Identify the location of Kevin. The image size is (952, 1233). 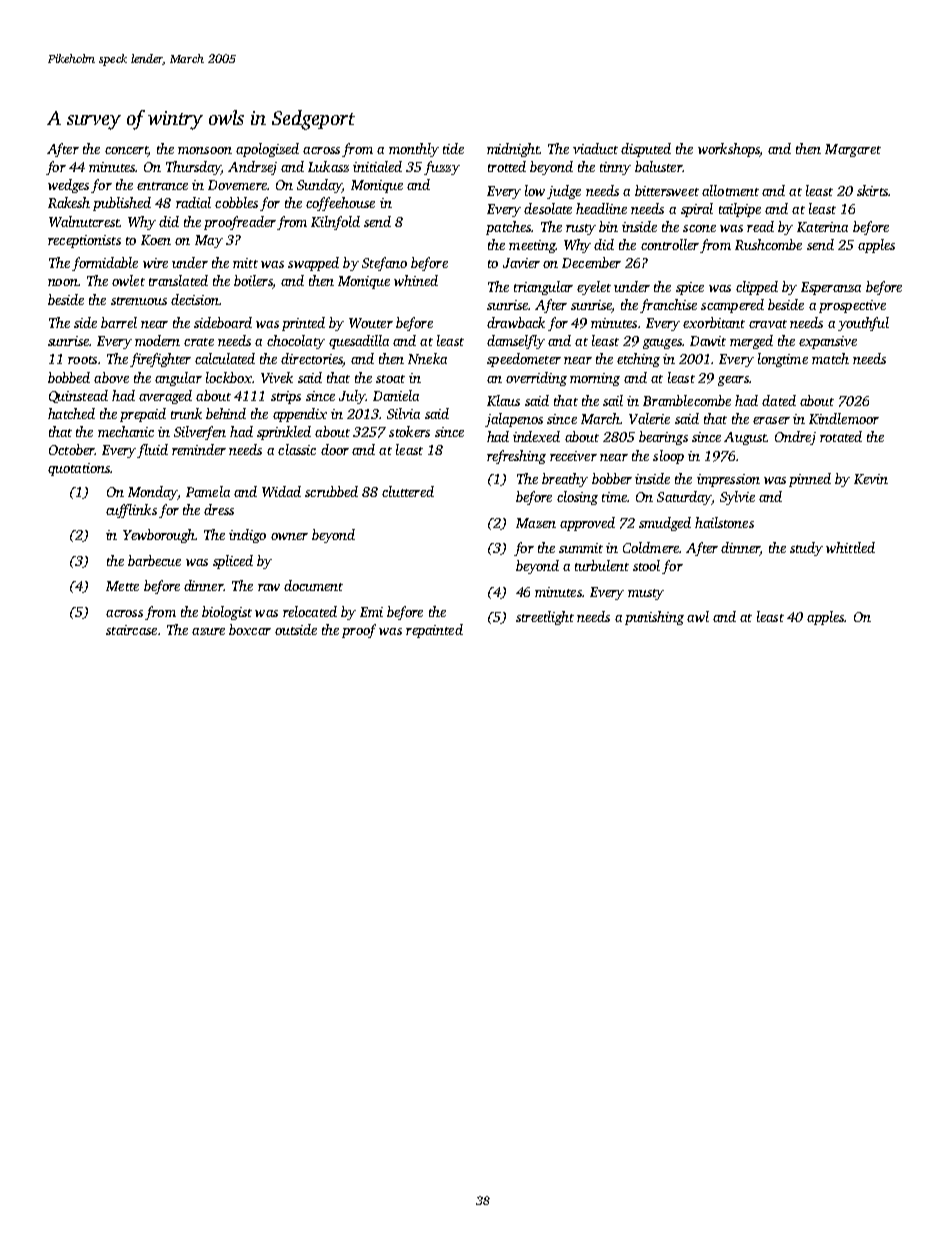
(871, 479).
